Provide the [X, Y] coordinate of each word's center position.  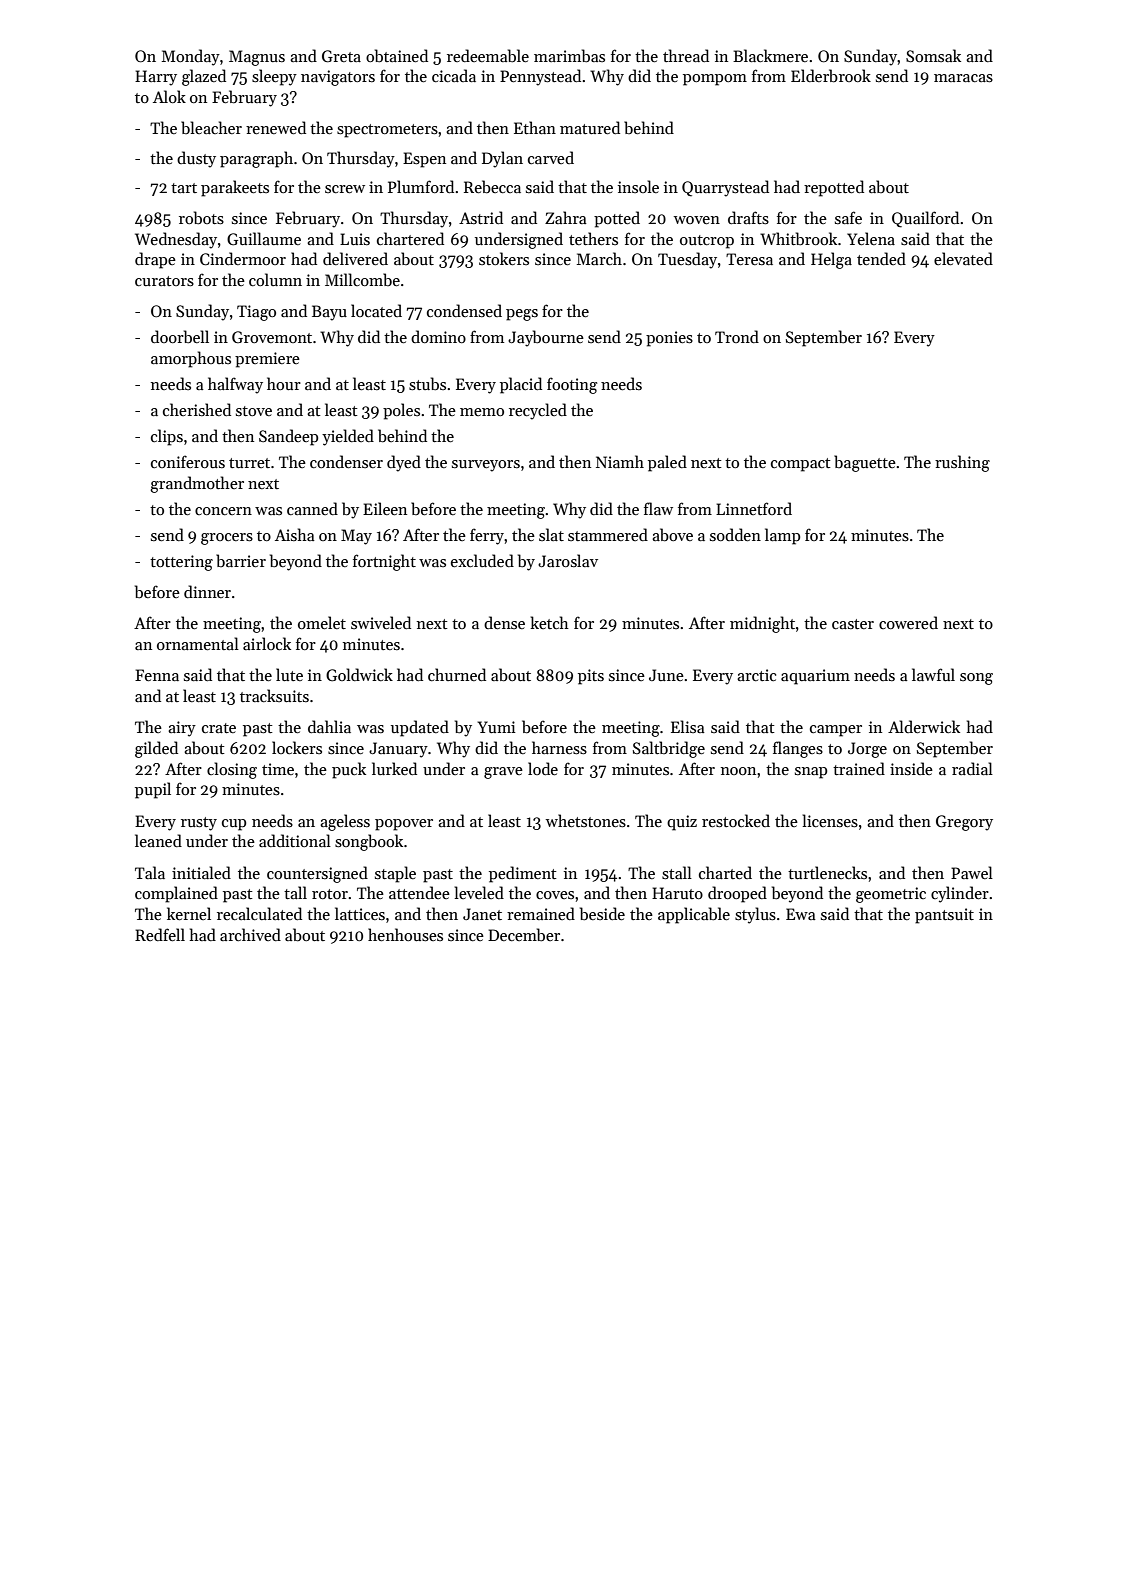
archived [250, 934]
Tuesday [687, 260]
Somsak [933, 56]
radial [972, 768]
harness [559, 748]
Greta [341, 56]
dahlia [329, 726]
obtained [397, 56]
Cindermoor [243, 258]
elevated [963, 258]
